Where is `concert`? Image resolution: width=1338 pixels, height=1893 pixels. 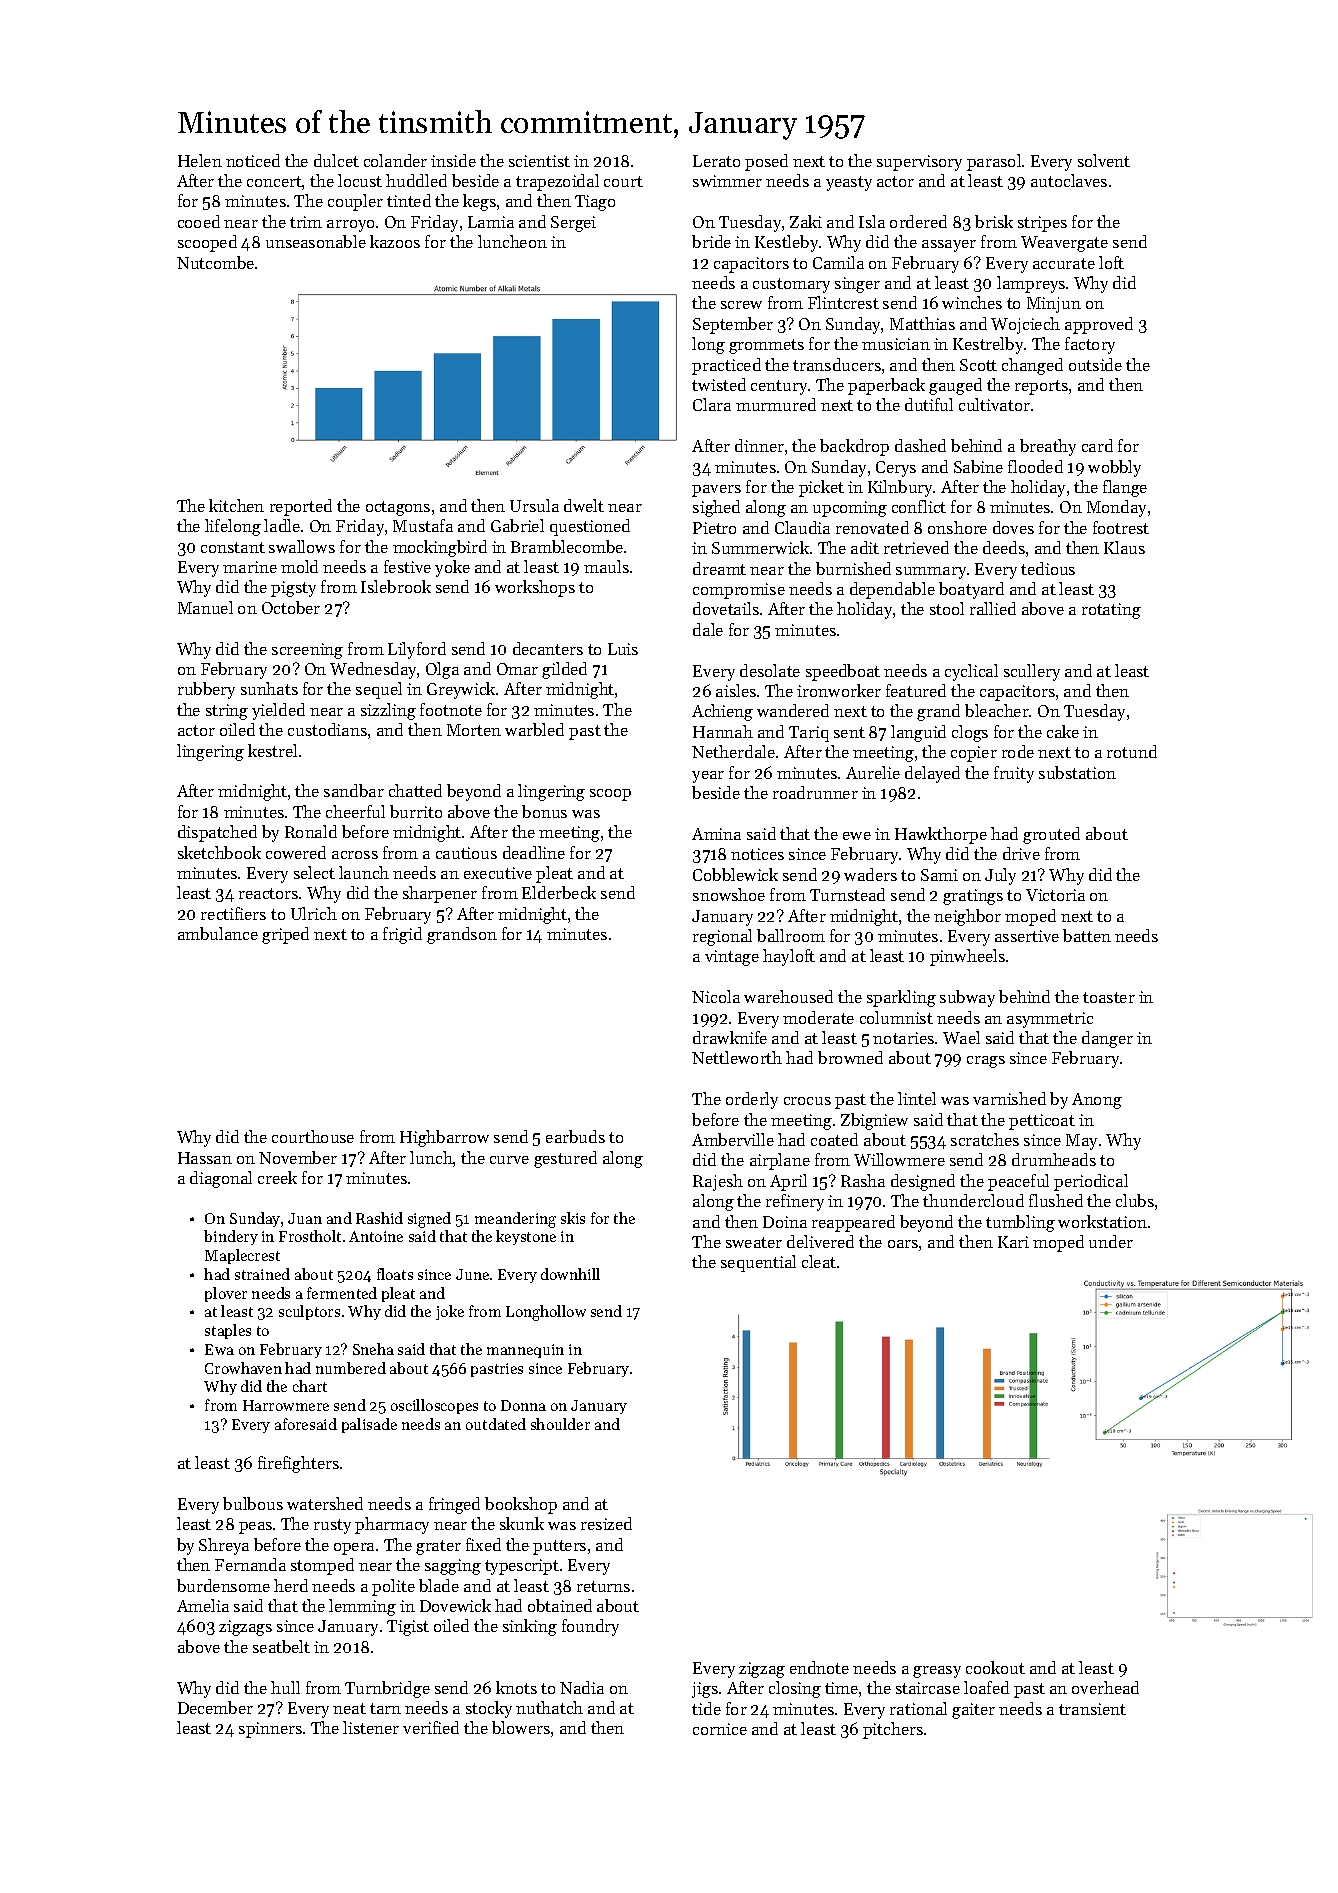 concert is located at coordinates (274, 181).
